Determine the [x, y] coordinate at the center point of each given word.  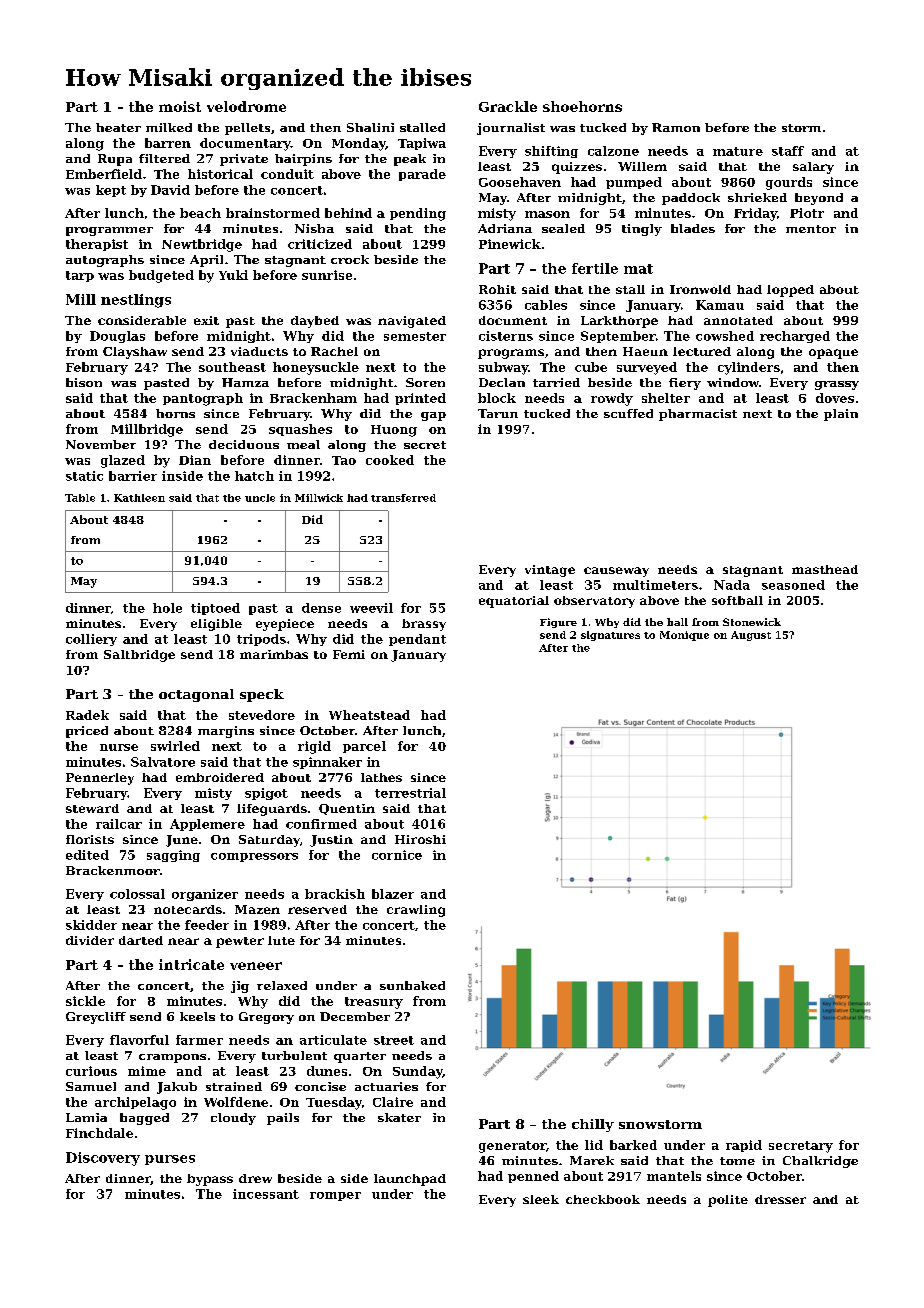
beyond [819, 199]
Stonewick [752, 622]
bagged [144, 1119]
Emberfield [104, 174]
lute [281, 940]
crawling [416, 911]
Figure [558, 623]
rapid [744, 1146]
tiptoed [215, 609]
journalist [511, 129]
